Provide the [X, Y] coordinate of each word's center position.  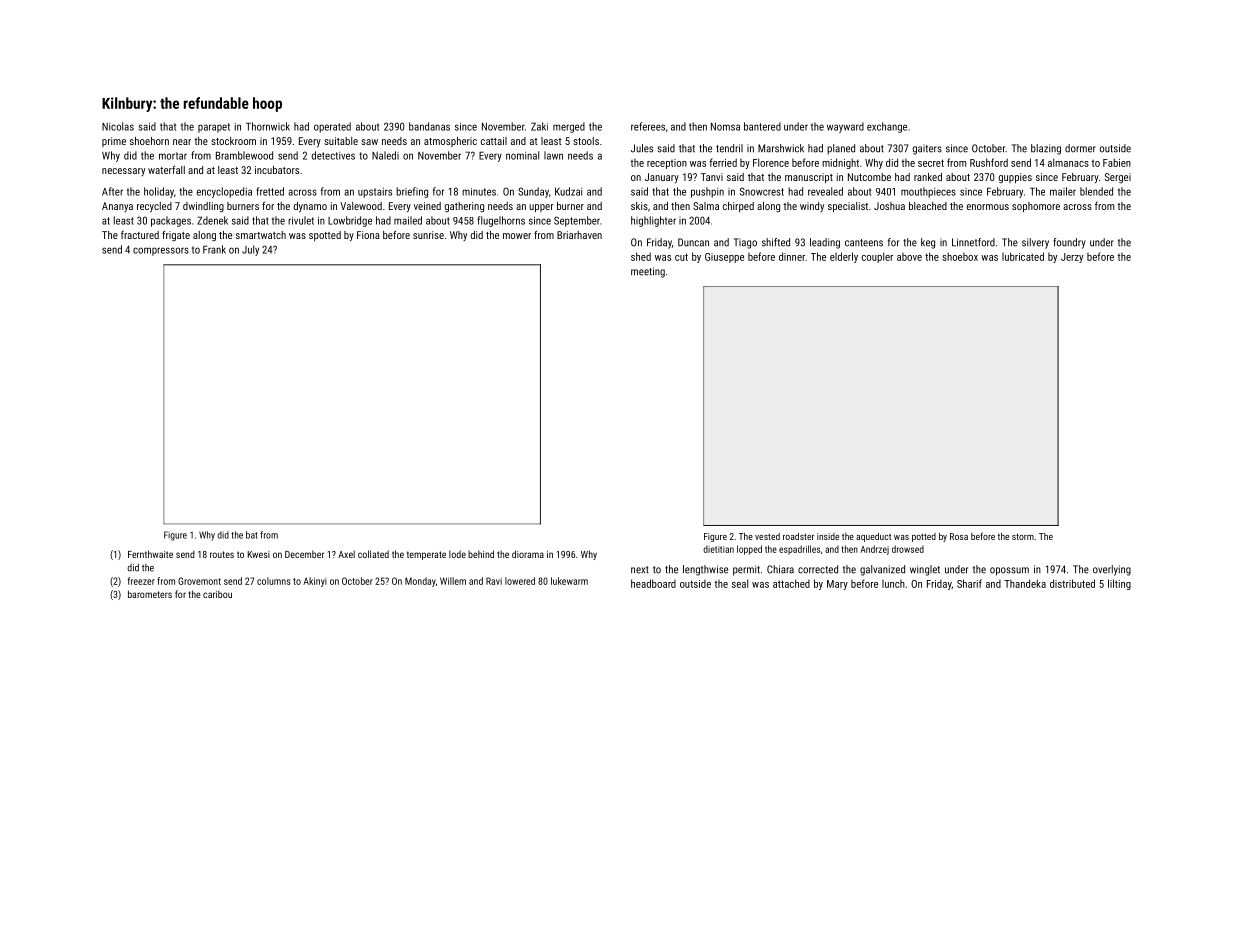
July [250, 250]
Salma [706, 206]
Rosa [959, 536]
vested [767, 536]
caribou [217, 594]
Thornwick [268, 126]
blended [1096, 191]
